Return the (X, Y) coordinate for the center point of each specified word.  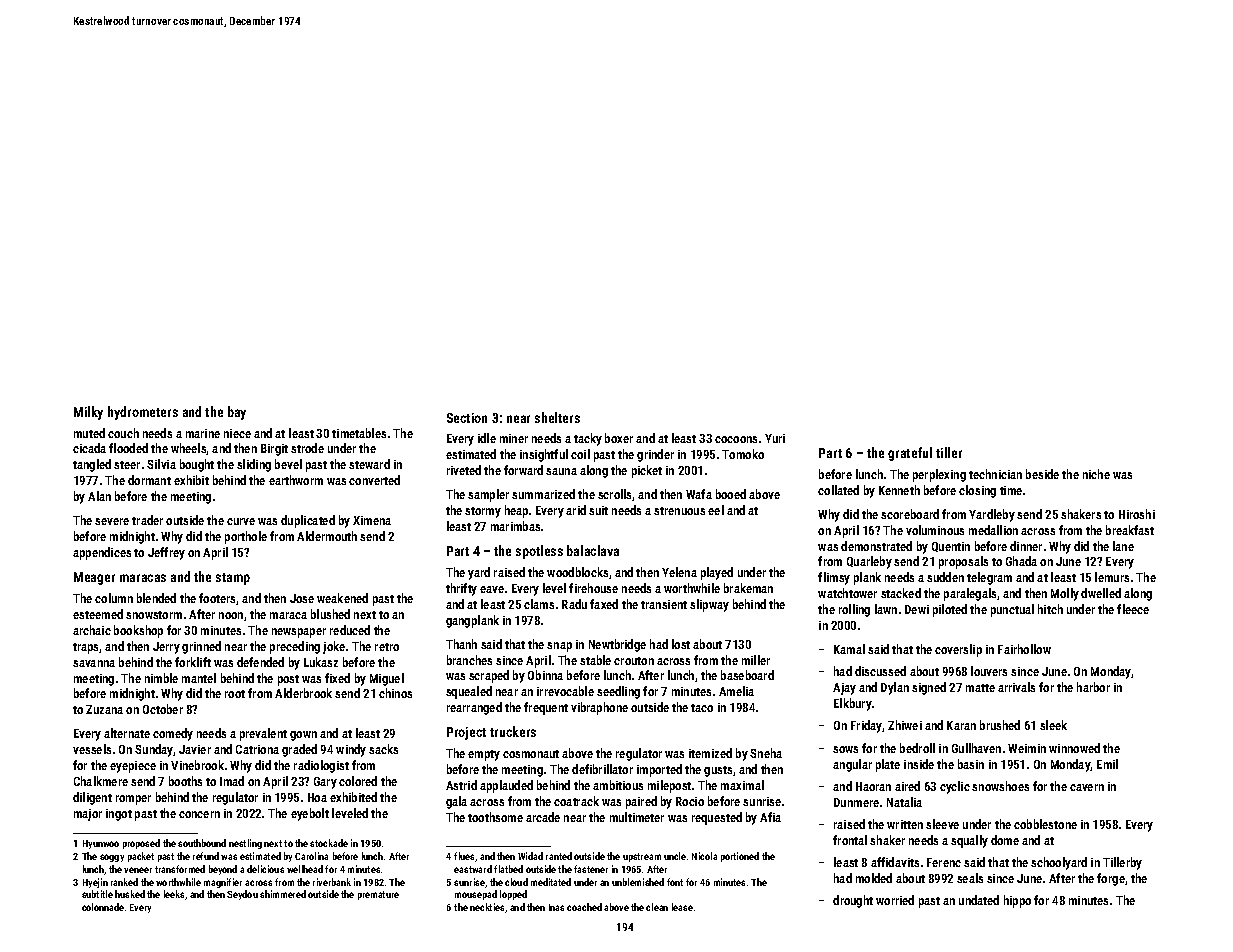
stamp (233, 579)
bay (237, 413)
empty (484, 755)
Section (467, 418)
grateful (910, 454)
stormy (483, 512)
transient (664, 604)
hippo (1017, 901)
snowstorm (154, 615)
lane (1123, 546)
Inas (556, 907)
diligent (92, 798)
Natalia (904, 802)
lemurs (1112, 577)
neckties (487, 907)
